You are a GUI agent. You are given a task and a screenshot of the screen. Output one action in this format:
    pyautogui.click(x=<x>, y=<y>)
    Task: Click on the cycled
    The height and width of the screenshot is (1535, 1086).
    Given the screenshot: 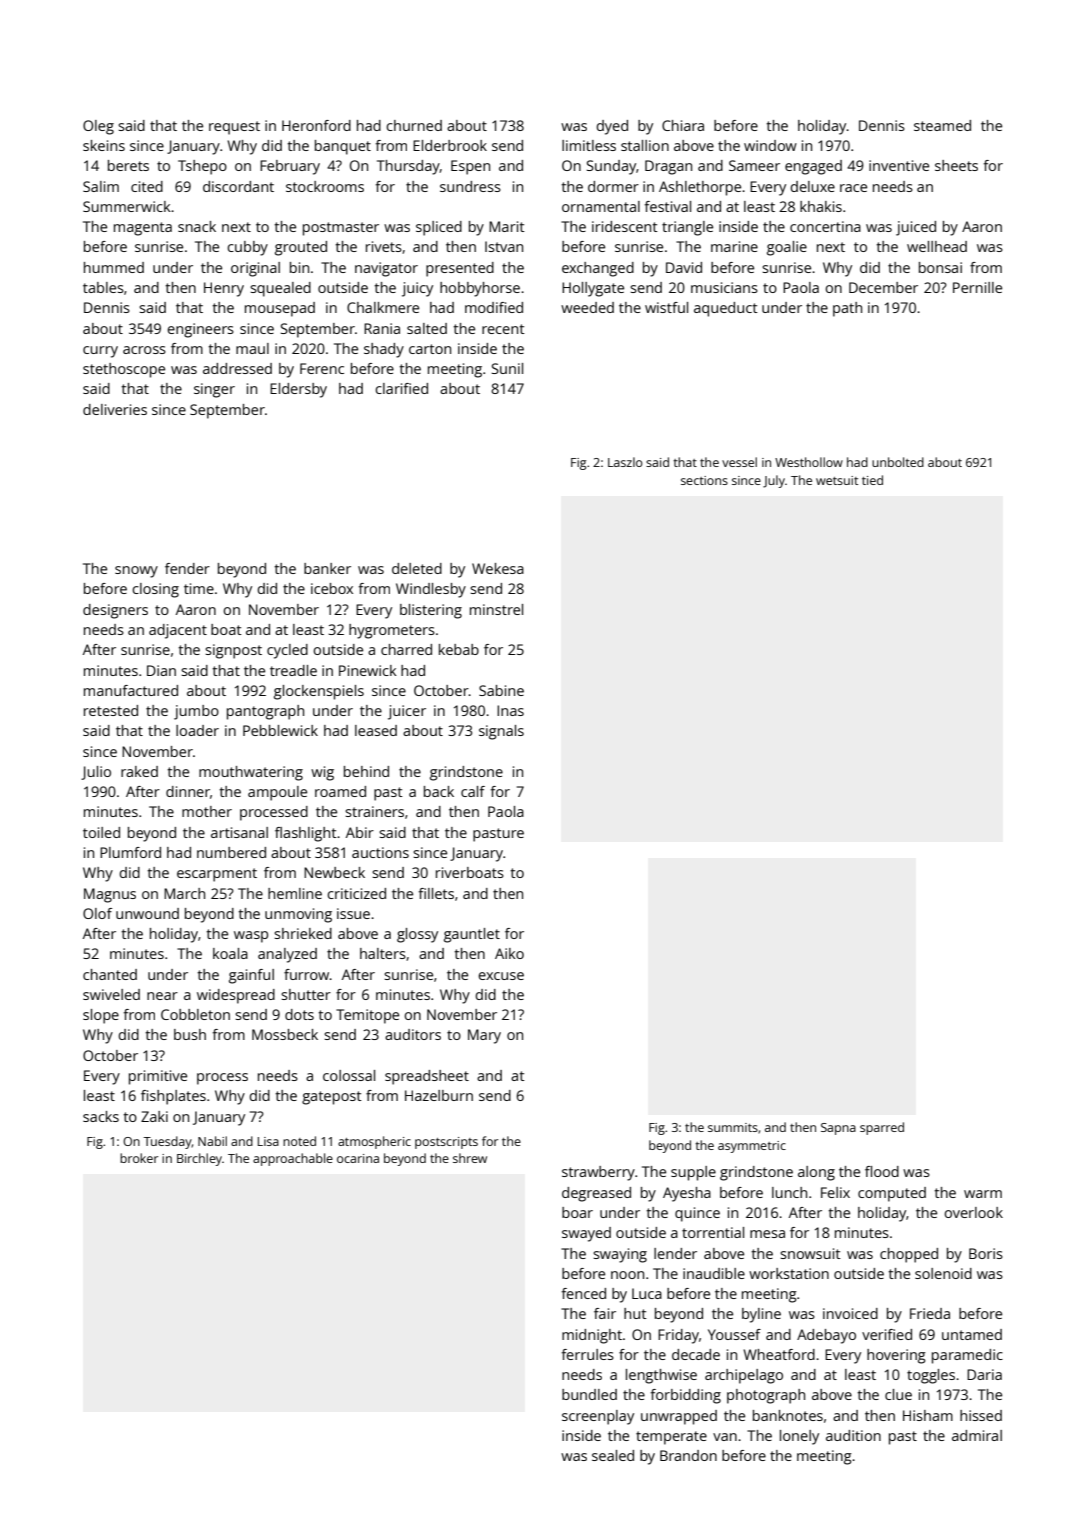 What is the action you would take?
    pyautogui.click(x=287, y=651)
